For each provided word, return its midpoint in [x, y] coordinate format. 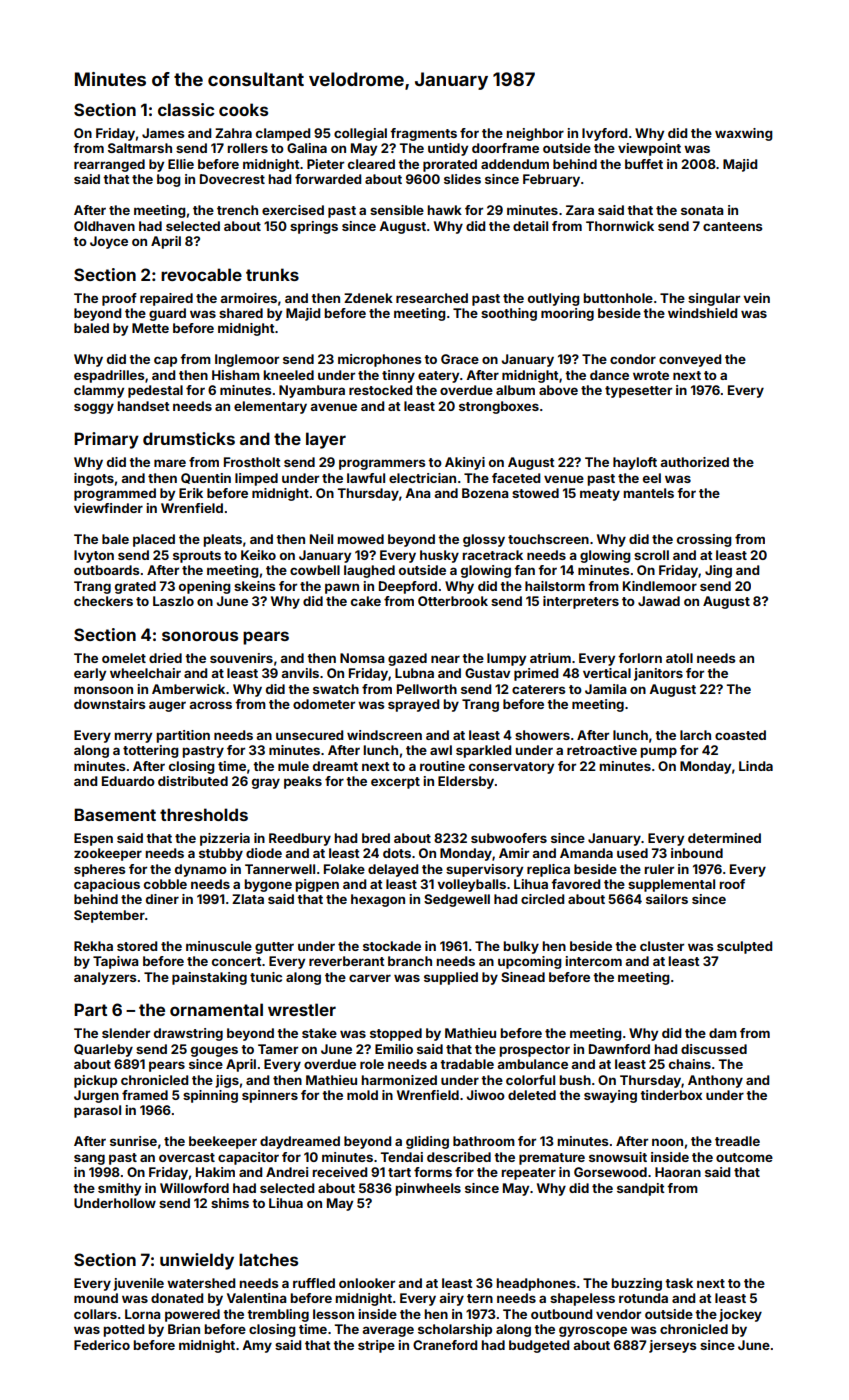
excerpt [395, 783]
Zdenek [368, 298]
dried [165, 658]
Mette [150, 328]
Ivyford [604, 134]
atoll [679, 658]
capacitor [248, 1158]
